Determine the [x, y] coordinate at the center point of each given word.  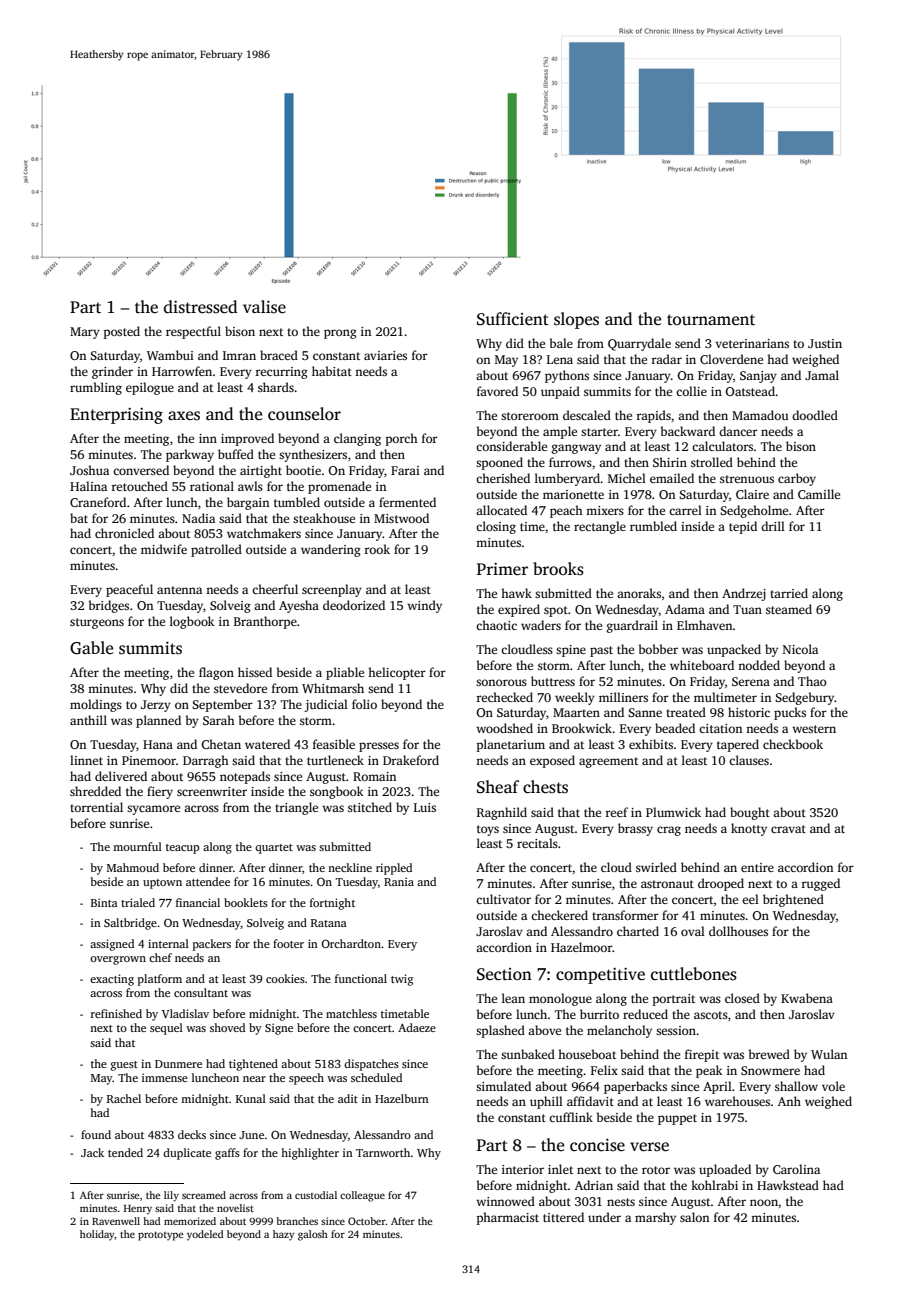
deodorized [354, 605]
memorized [190, 1221]
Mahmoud [133, 867]
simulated [503, 1086]
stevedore [240, 688]
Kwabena [807, 998]
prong [340, 334]
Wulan [829, 1054]
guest [124, 1066]
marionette [573, 494]
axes [184, 416]
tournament [711, 319]
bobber [658, 649]
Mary [85, 333]
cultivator [503, 899]
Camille [819, 494]
